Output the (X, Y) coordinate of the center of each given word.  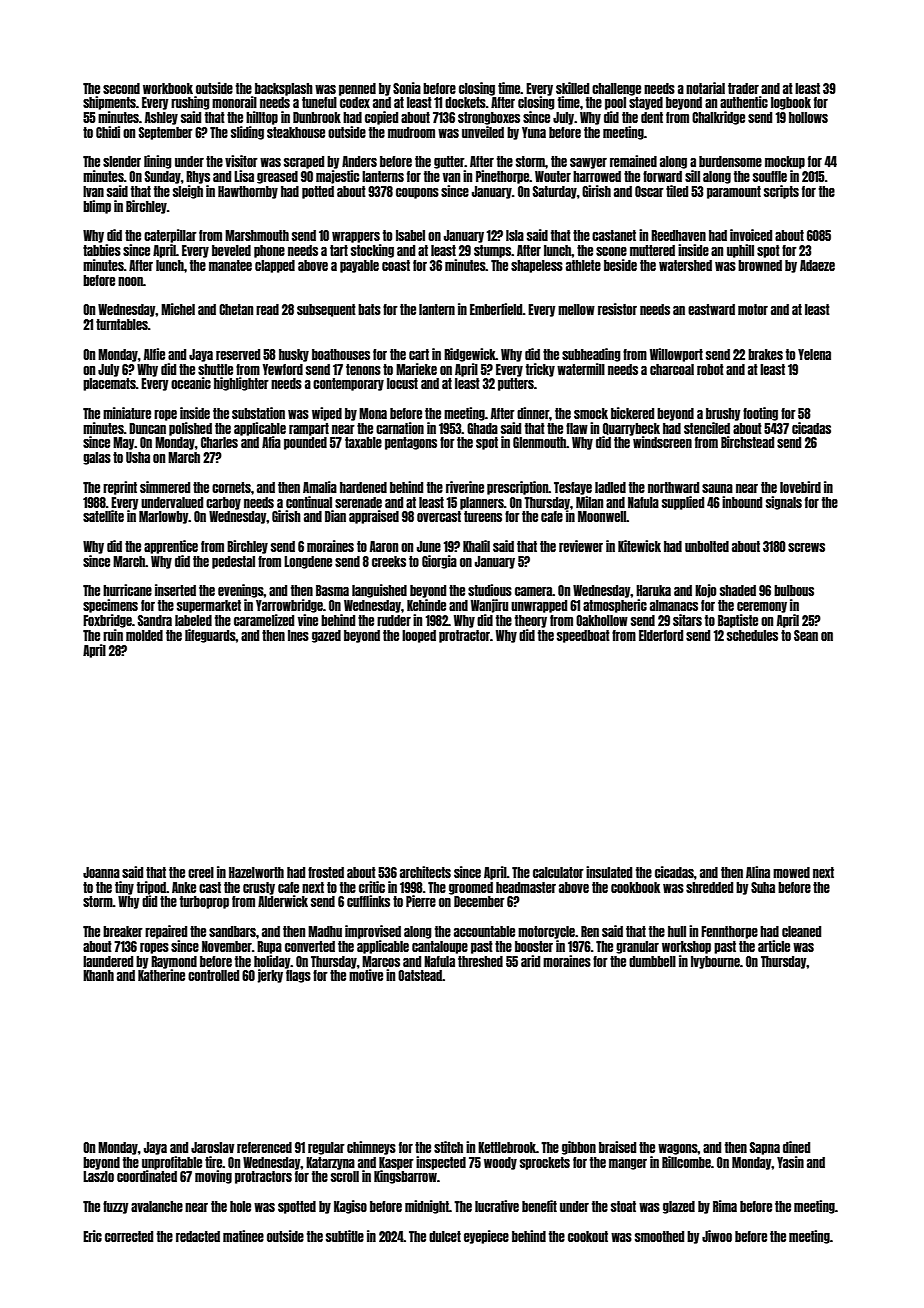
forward (662, 176)
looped (419, 636)
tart (339, 250)
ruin (113, 635)
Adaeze (817, 265)
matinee (243, 1236)
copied (381, 118)
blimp (97, 207)
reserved (238, 354)
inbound (742, 502)
